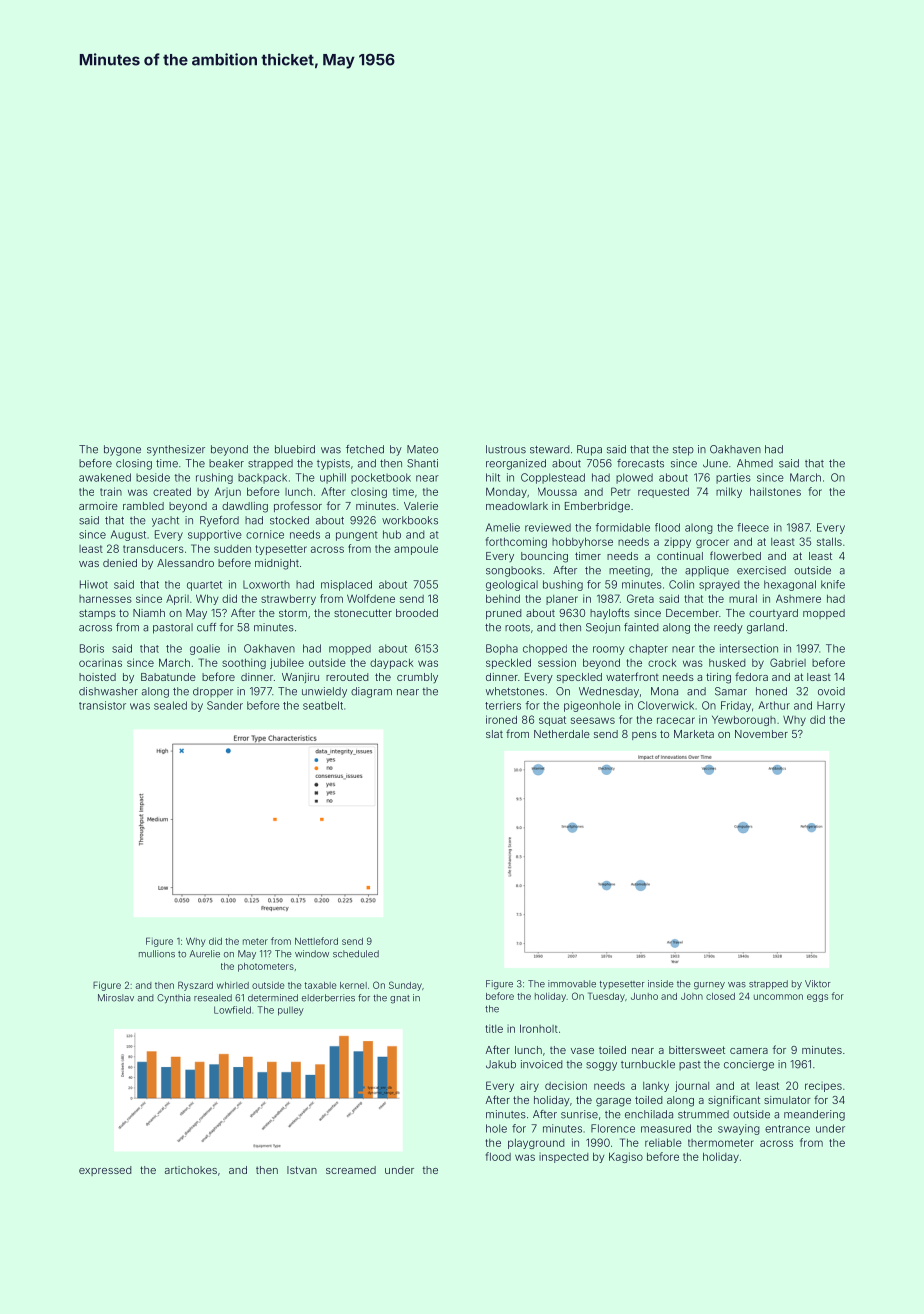  What do you see at coordinates (400, 999) in the screenshot?
I see `gnat` at bounding box center [400, 999].
